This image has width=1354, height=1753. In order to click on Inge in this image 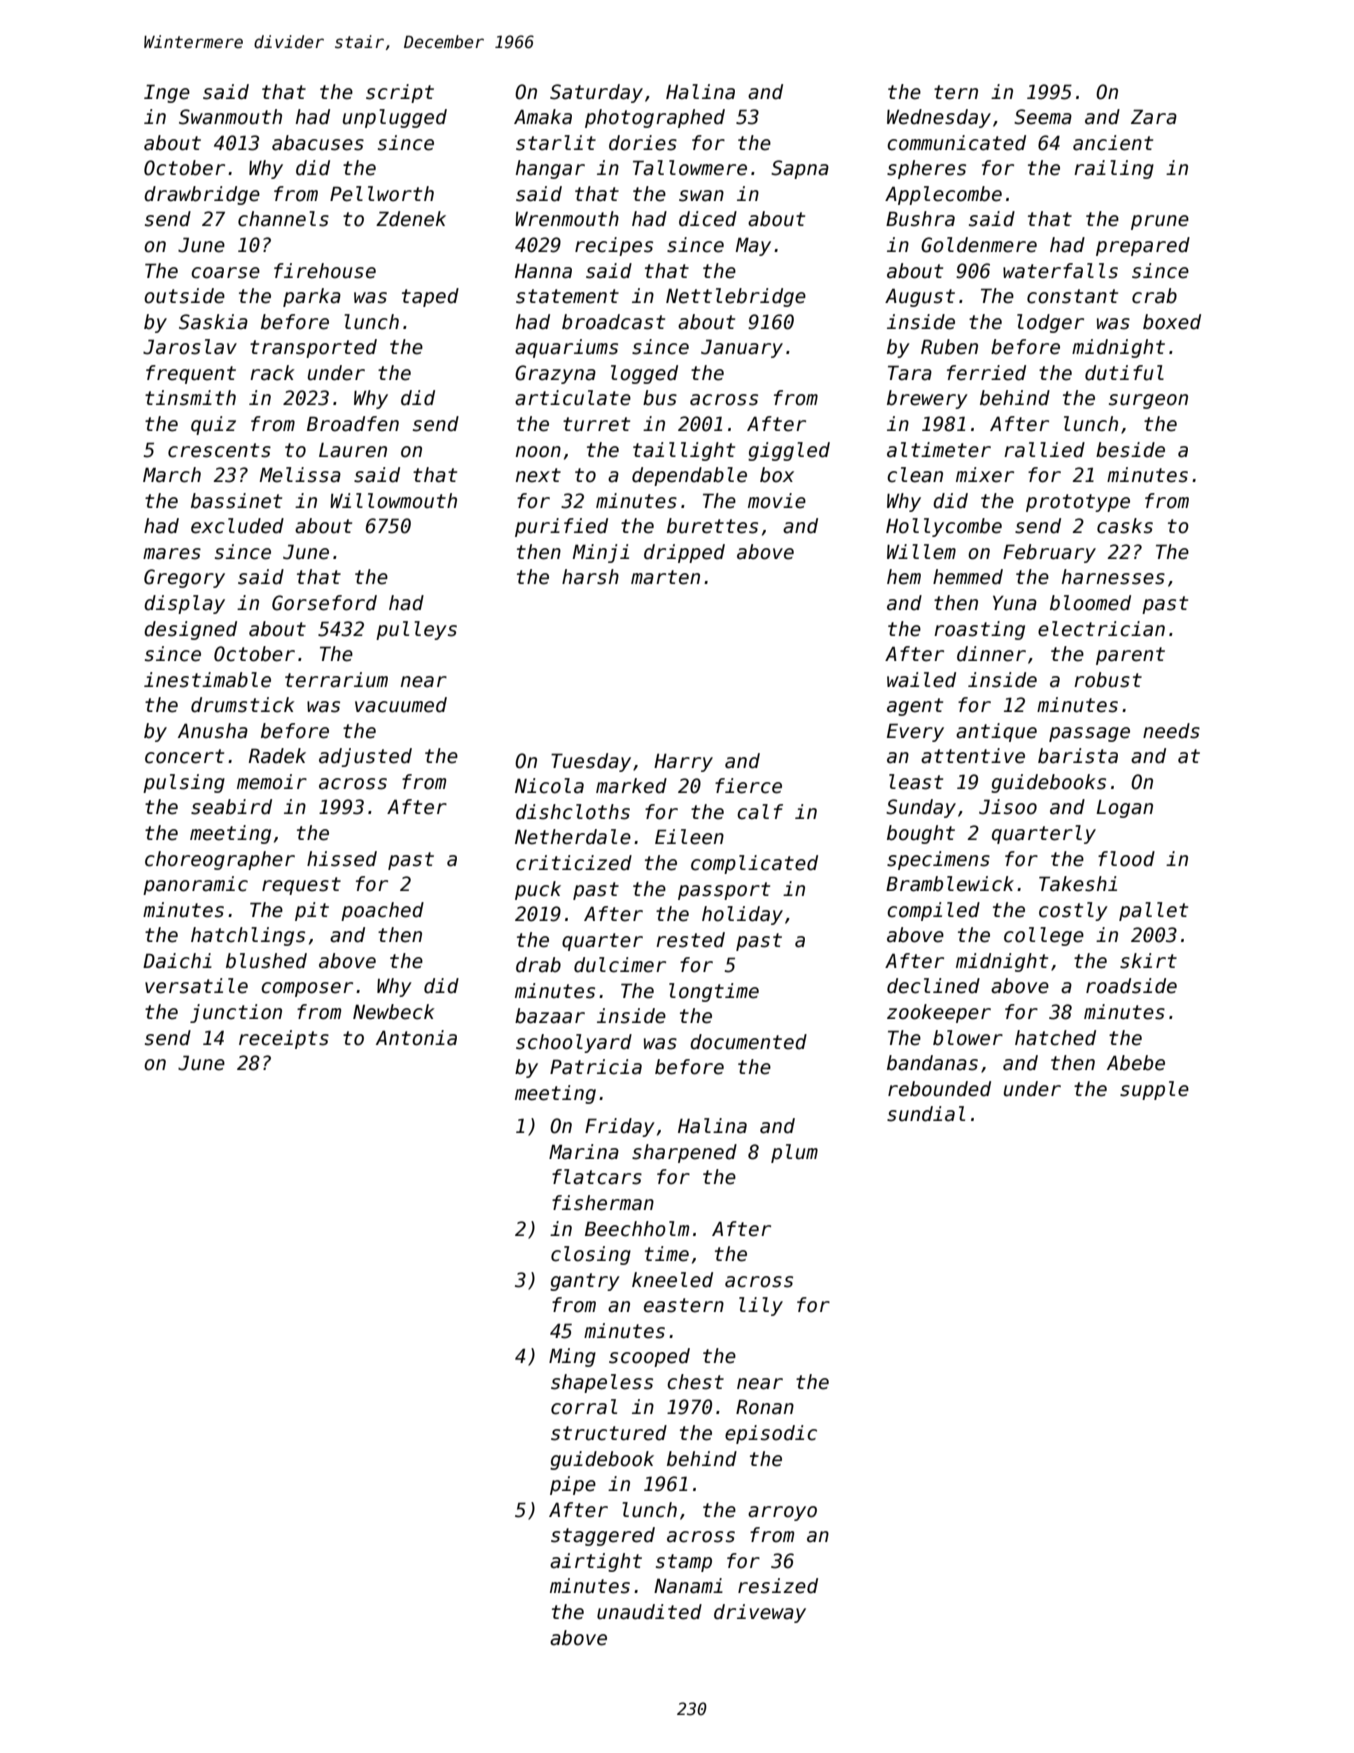, I will do `click(167, 93)`.
